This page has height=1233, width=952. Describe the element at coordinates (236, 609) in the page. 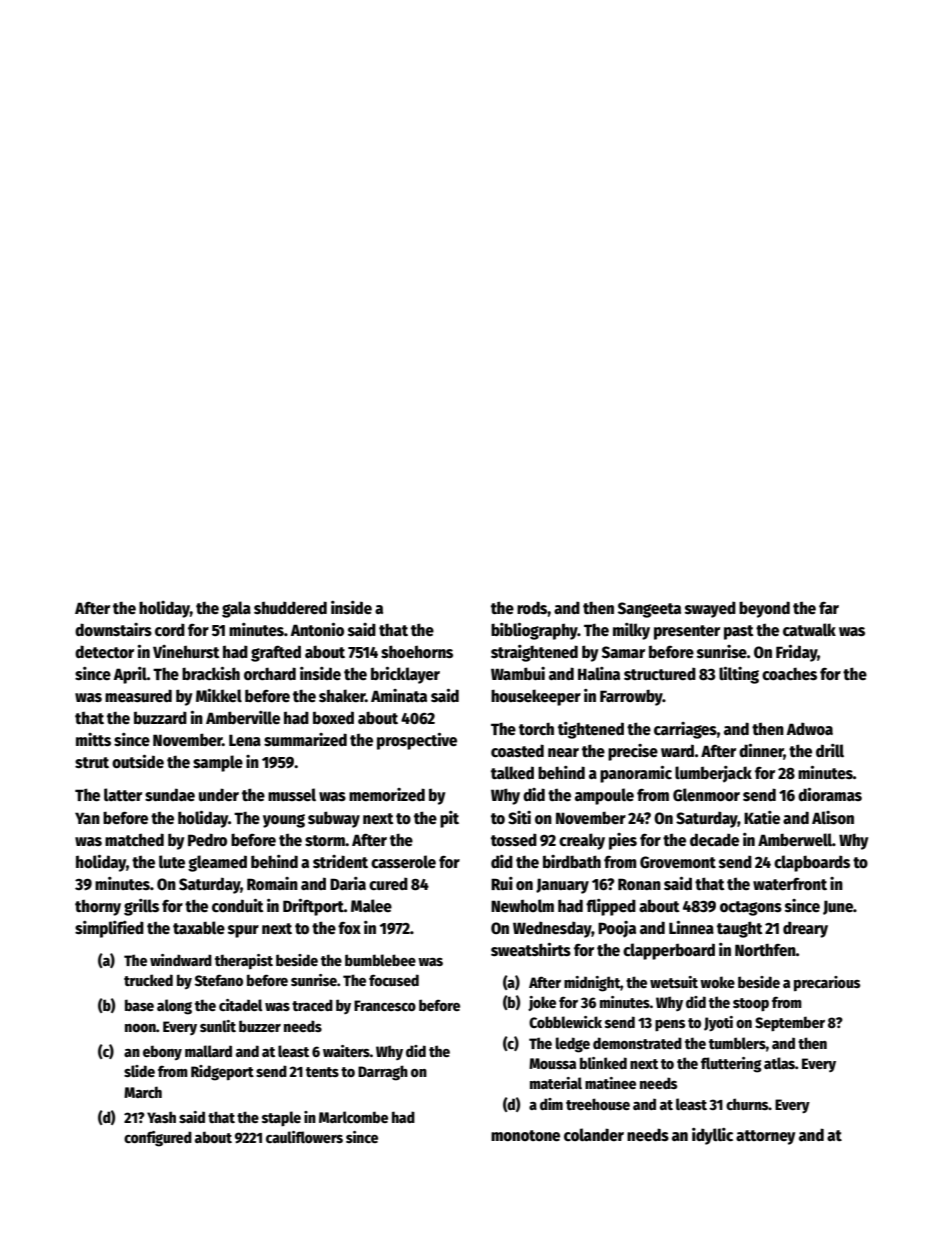

I see `gala` at that location.
